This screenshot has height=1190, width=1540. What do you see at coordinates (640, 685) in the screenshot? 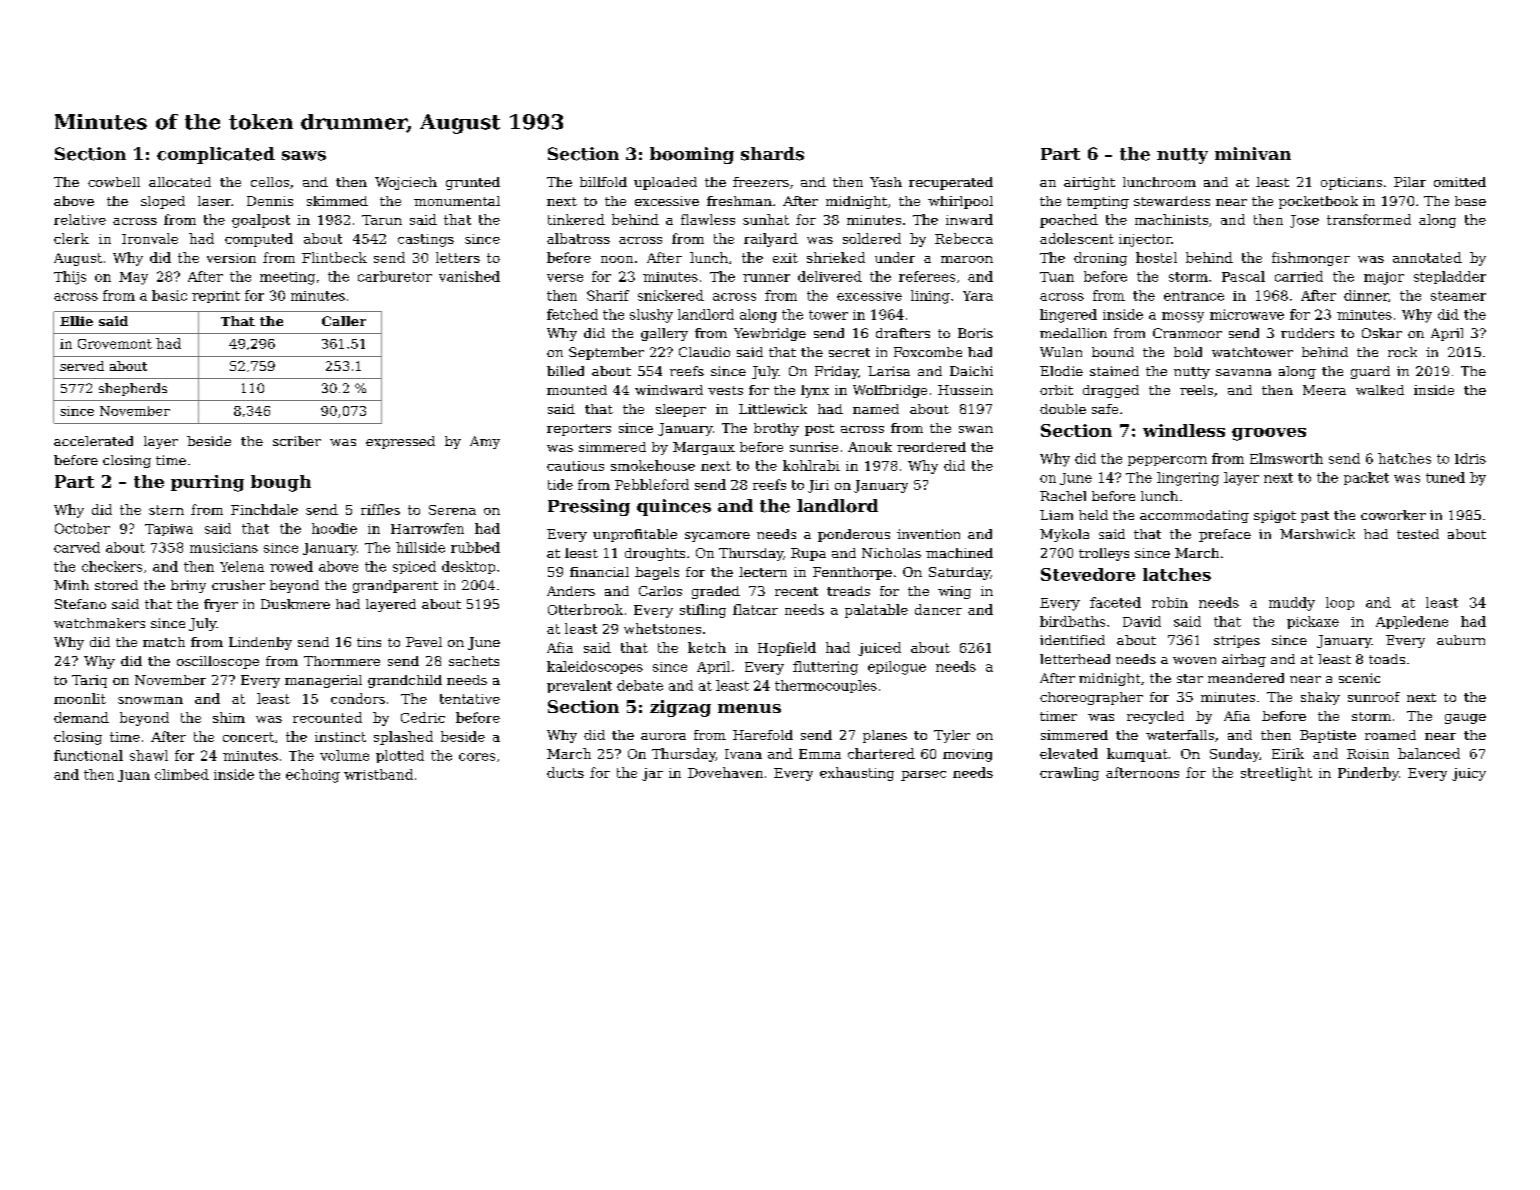
I see `debate` at bounding box center [640, 685].
